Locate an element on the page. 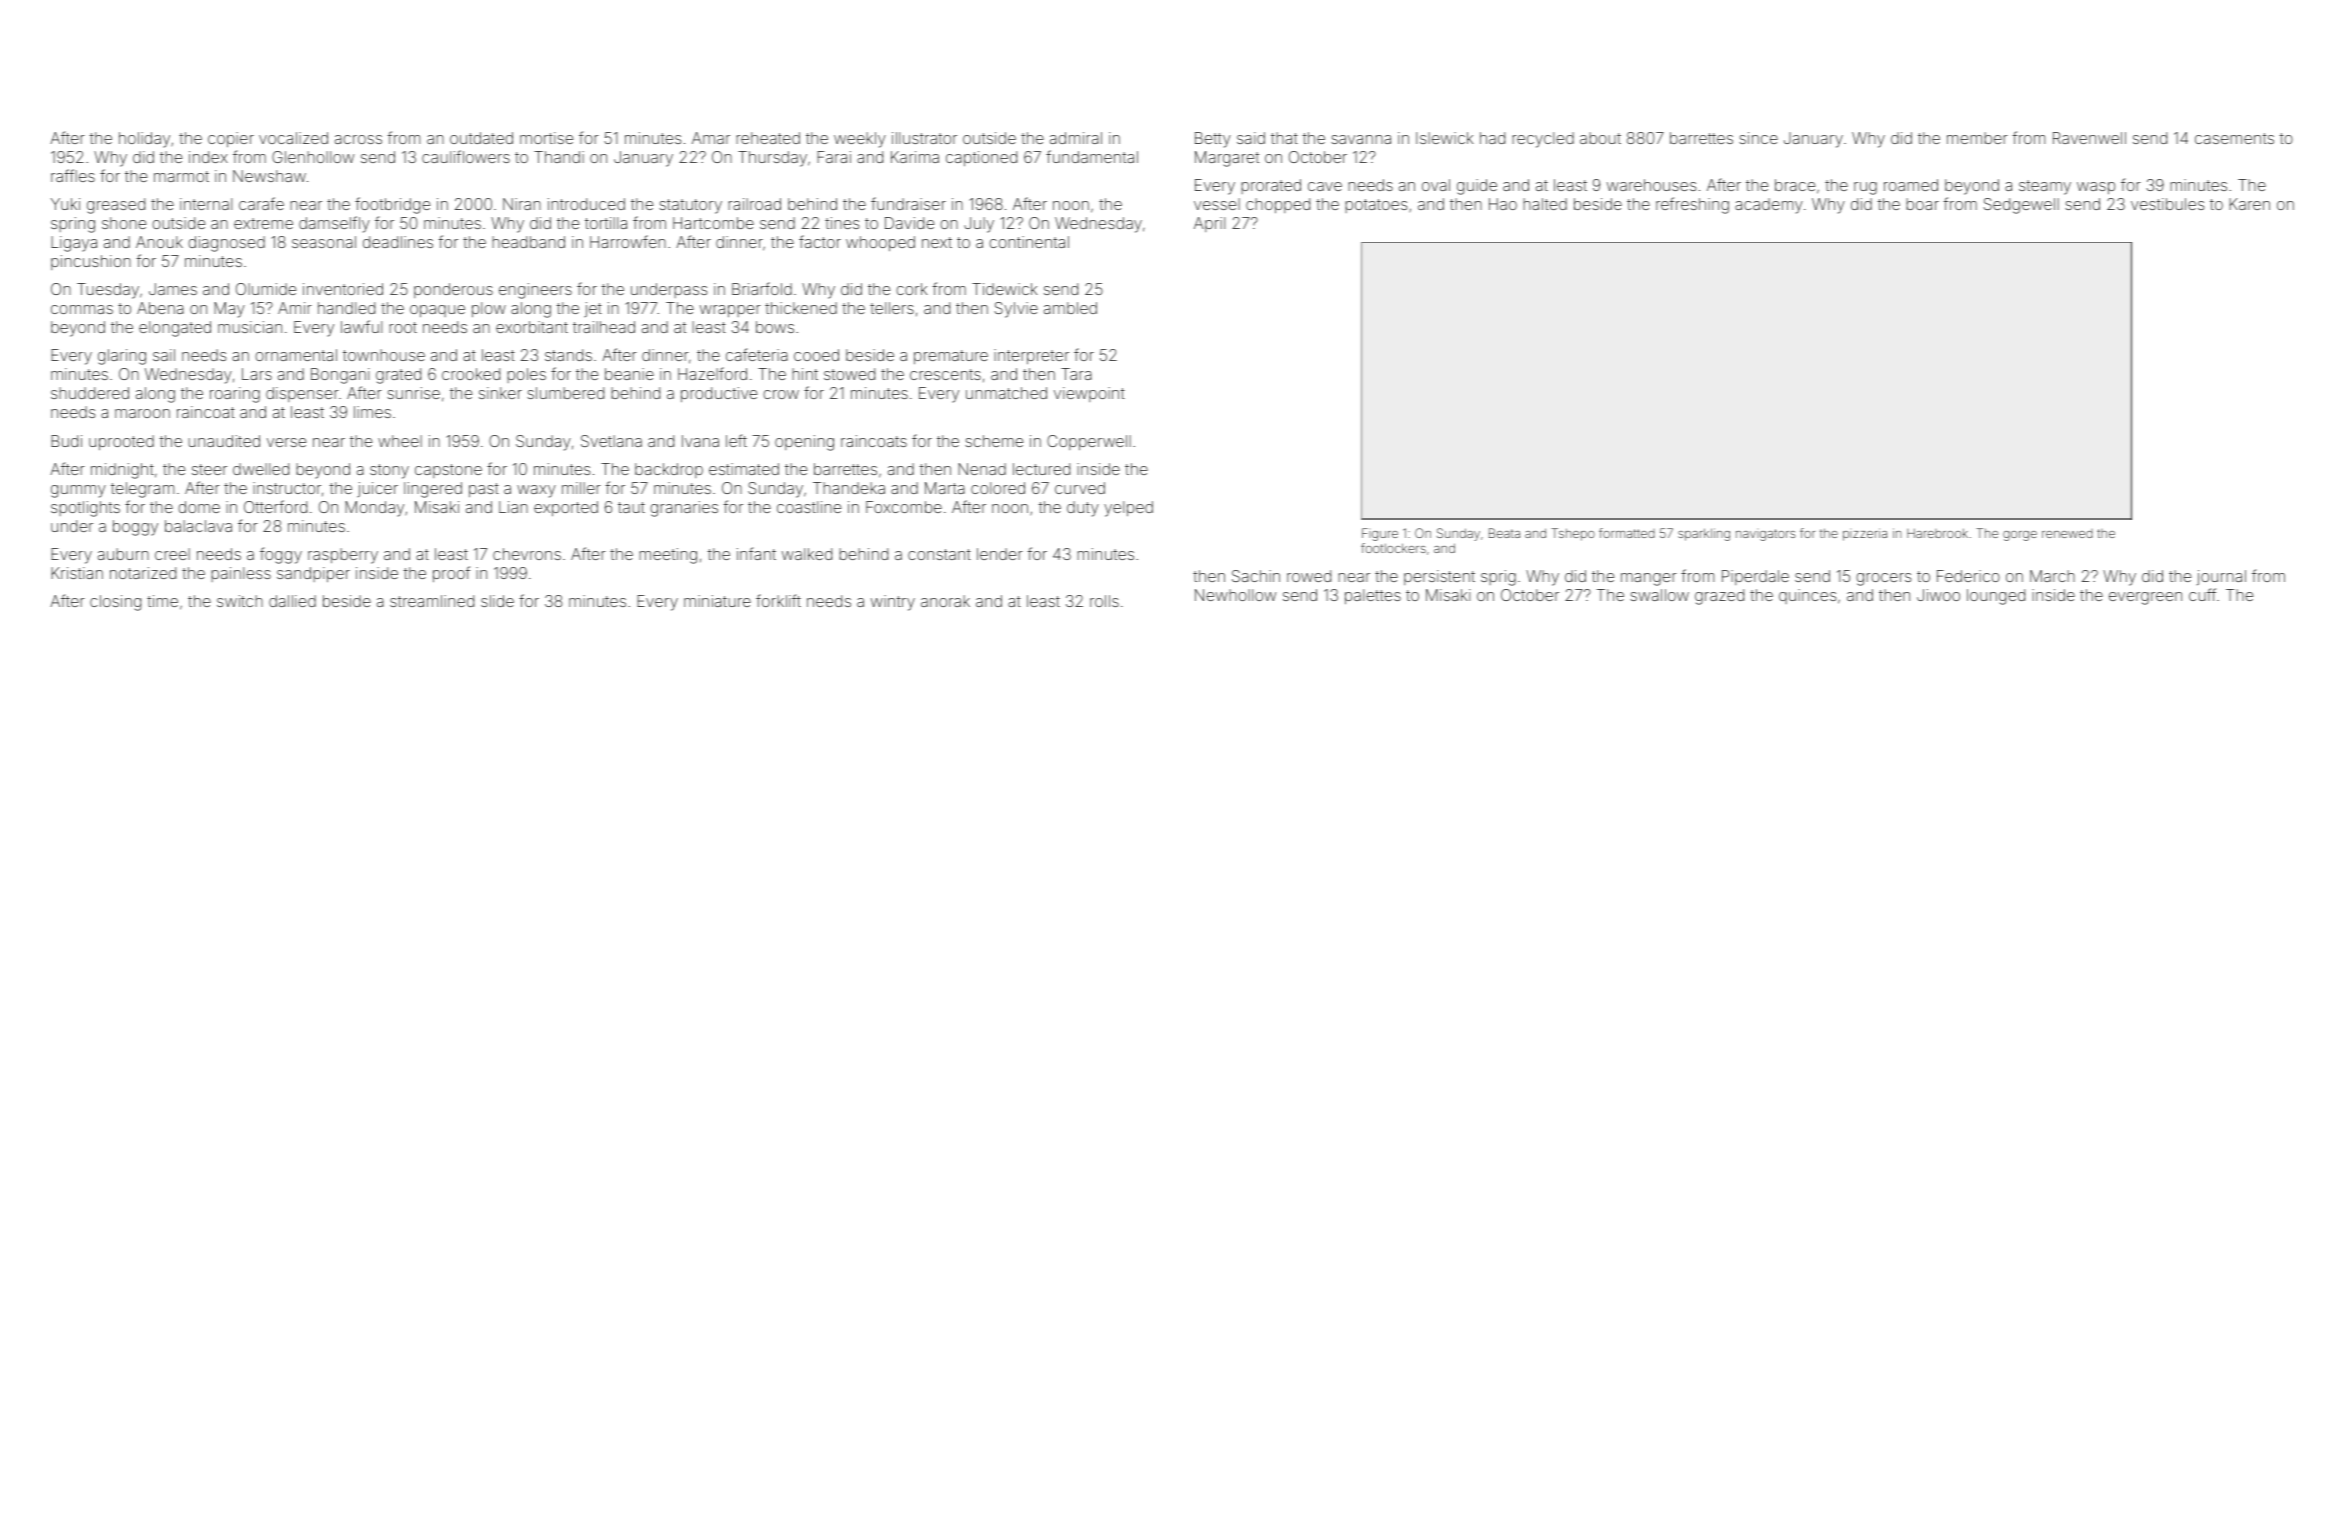 This document has height=1520, width=2350. interpreter is located at coordinates (1031, 356).
